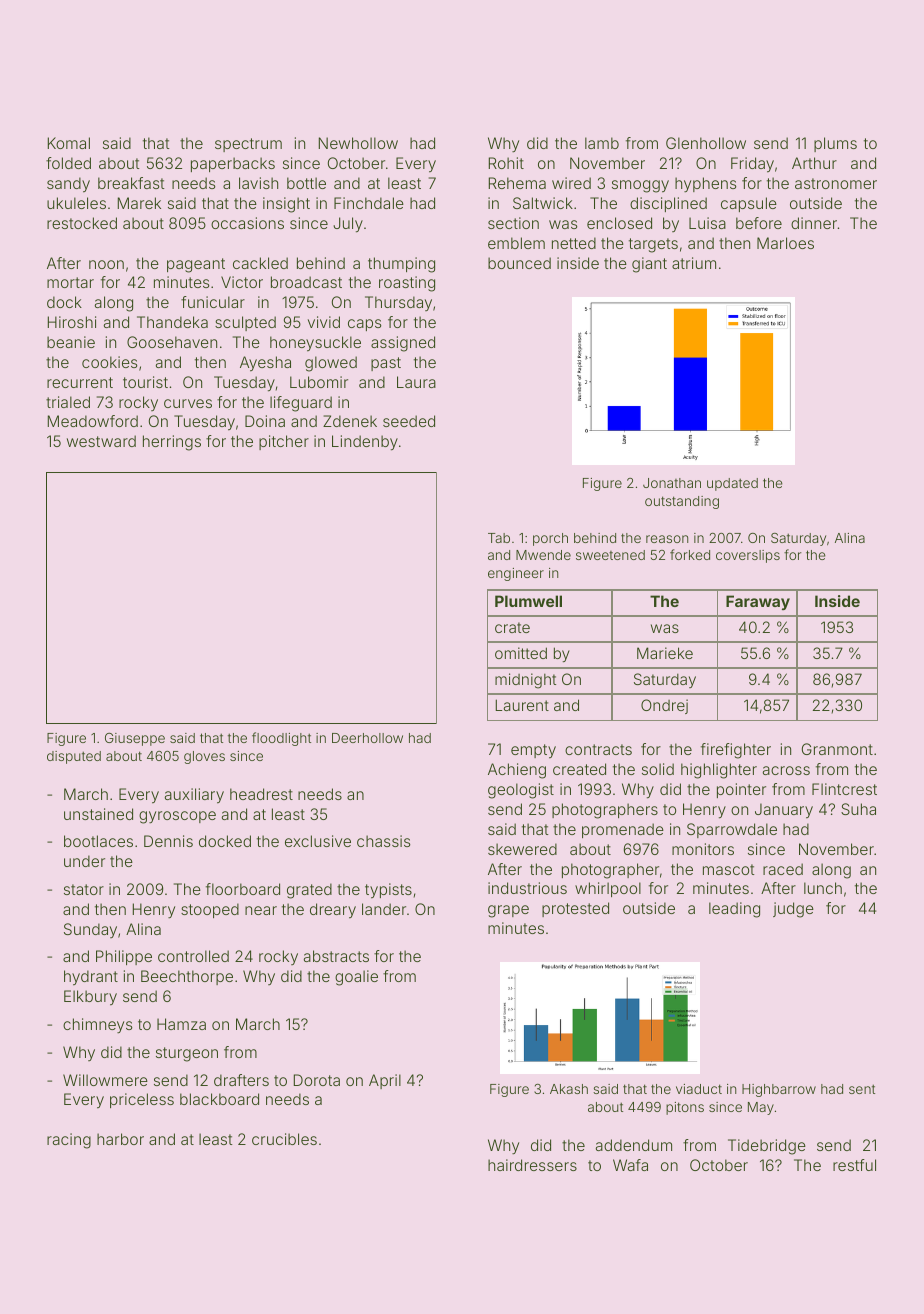 This document has width=924, height=1314. Describe the element at coordinates (188, 403) in the document. I see `curves` at that location.
